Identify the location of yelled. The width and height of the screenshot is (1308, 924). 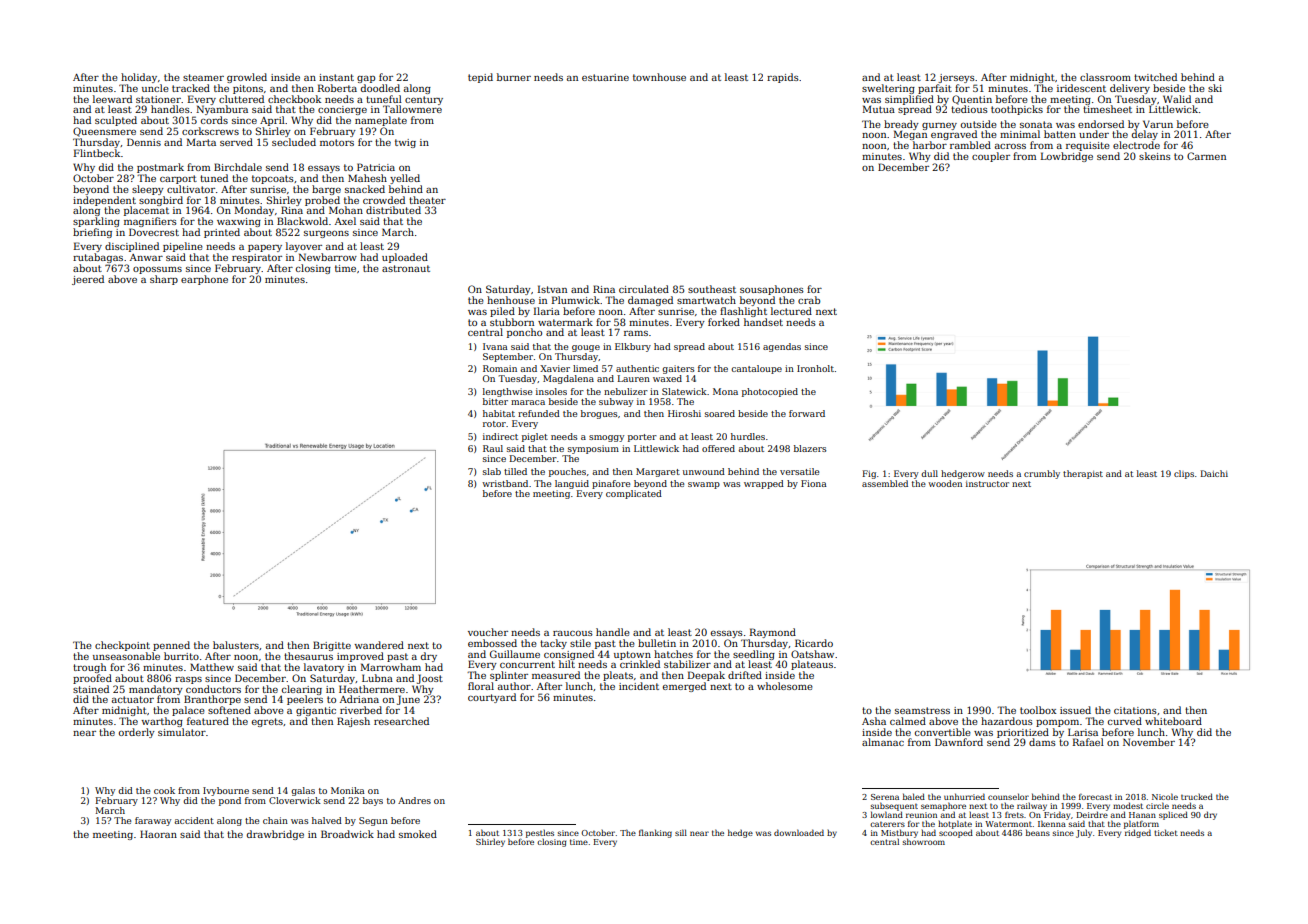
(405, 179).
